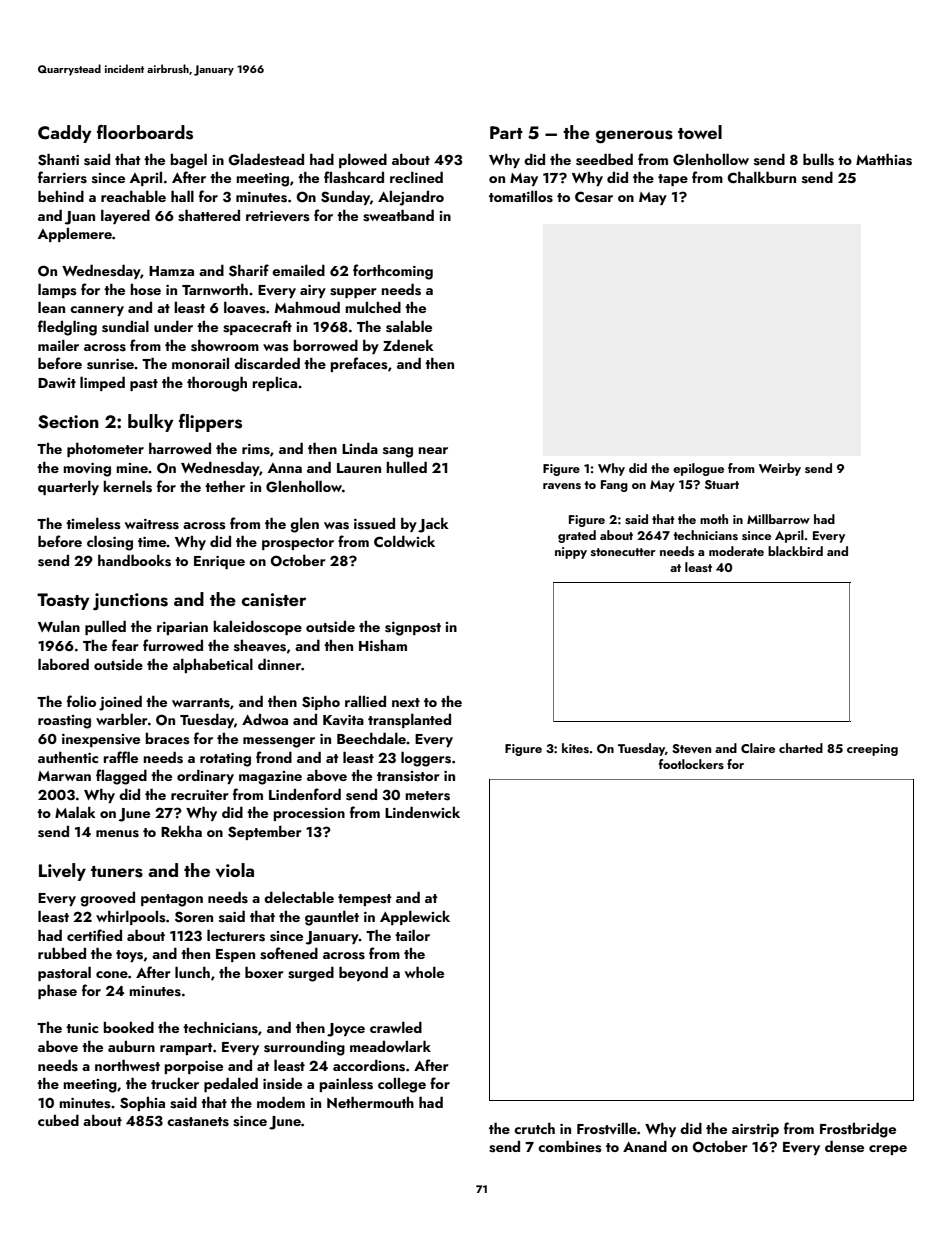 This screenshot has height=1233, width=952. Describe the element at coordinates (181, 831) in the screenshot. I see `Rekha` at that location.
